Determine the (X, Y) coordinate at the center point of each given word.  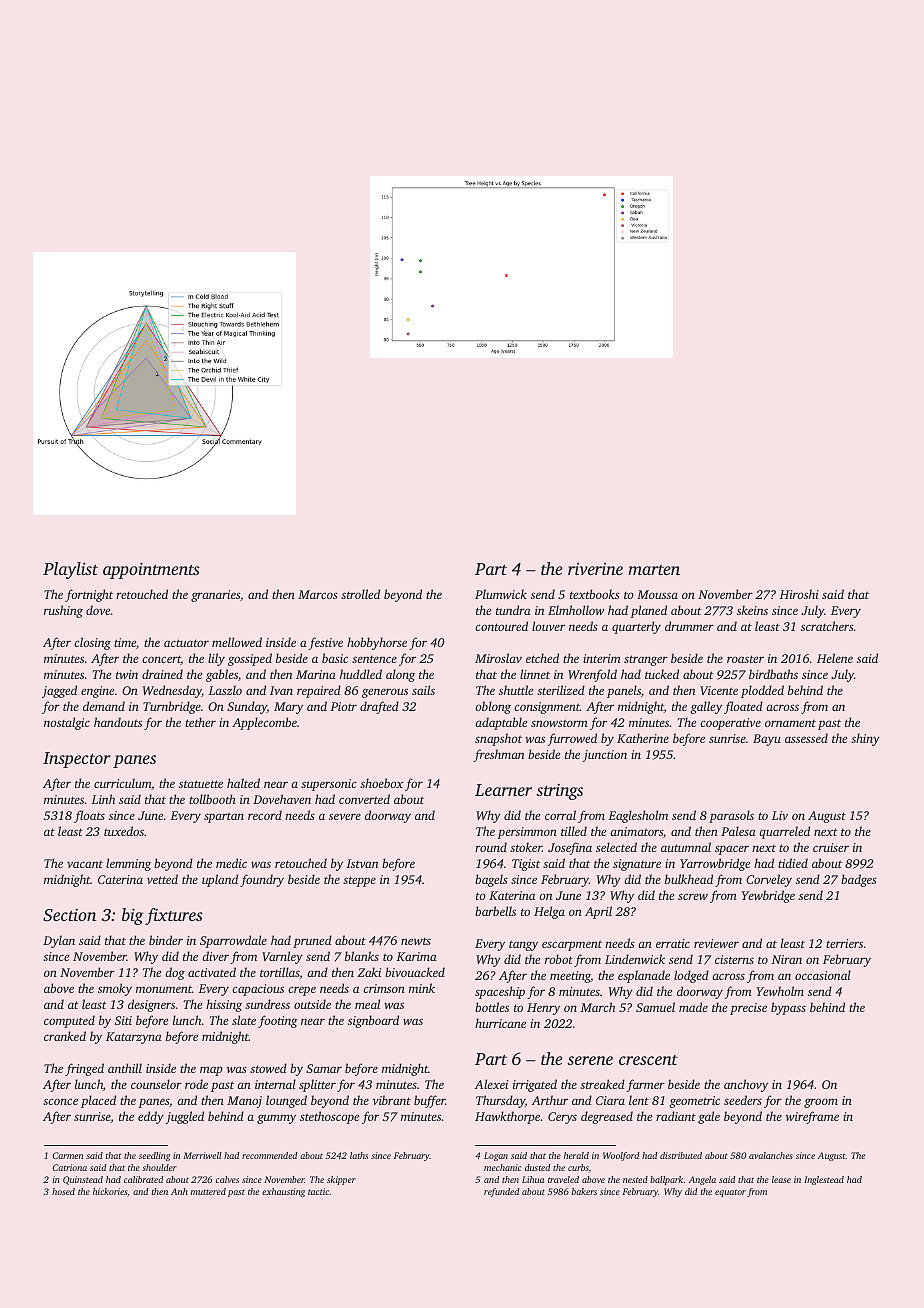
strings (559, 791)
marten (654, 570)
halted (243, 783)
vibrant (392, 1100)
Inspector (77, 760)
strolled (360, 594)
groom (821, 1103)
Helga (549, 912)
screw (693, 896)
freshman (498, 755)
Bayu (767, 740)
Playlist (70, 570)
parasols (731, 816)
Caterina (120, 879)
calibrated (143, 1179)
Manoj (244, 1102)
